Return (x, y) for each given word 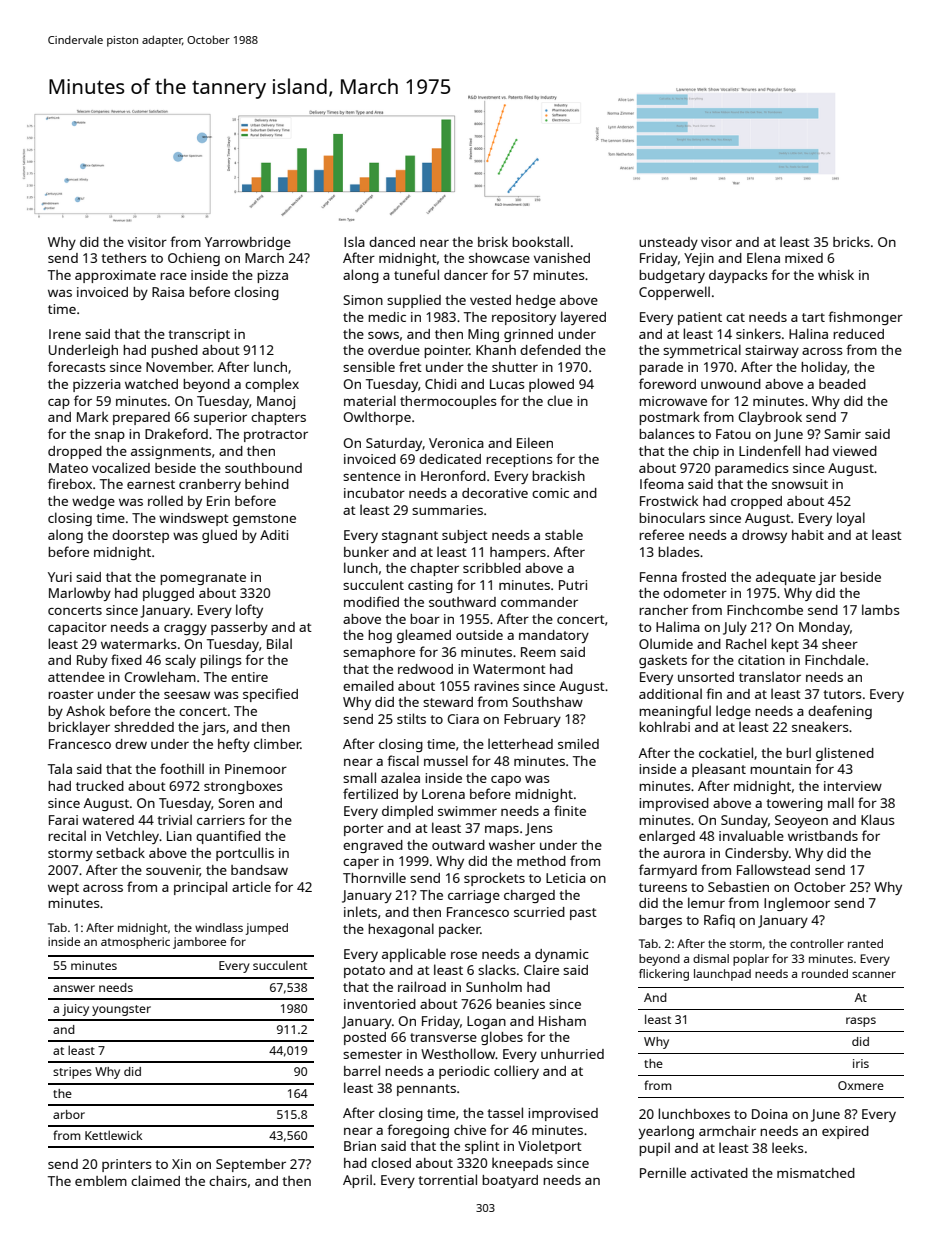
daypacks (738, 276)
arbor (69, 1114)
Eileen (535, 442)
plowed (551, 385)
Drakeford (176, 433)
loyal (851, 519)
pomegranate (203, 579)
